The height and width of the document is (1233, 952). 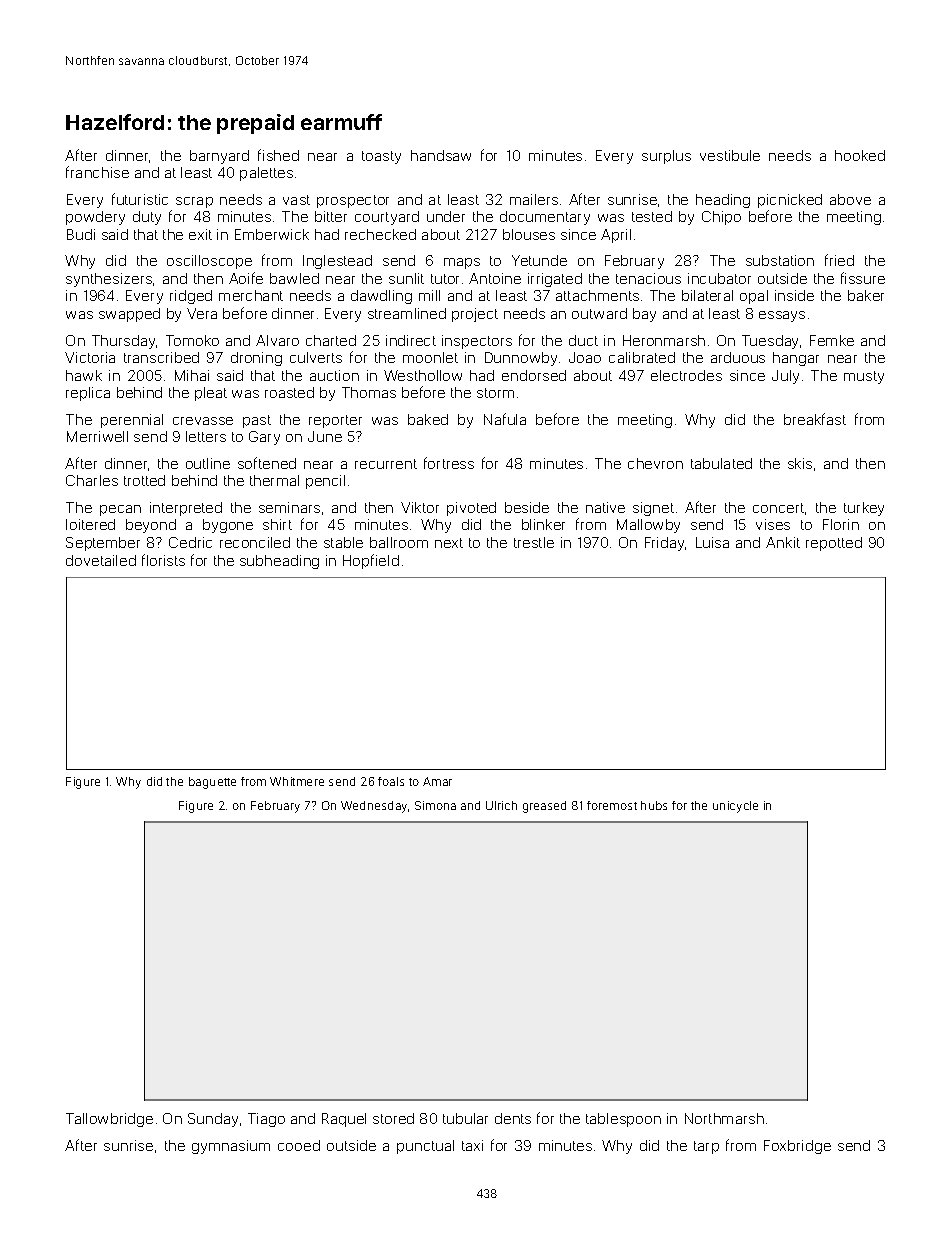 What do you see at coordinates (212, 783) in the document?
I see `baguette` at bounding box center [212, 783].
